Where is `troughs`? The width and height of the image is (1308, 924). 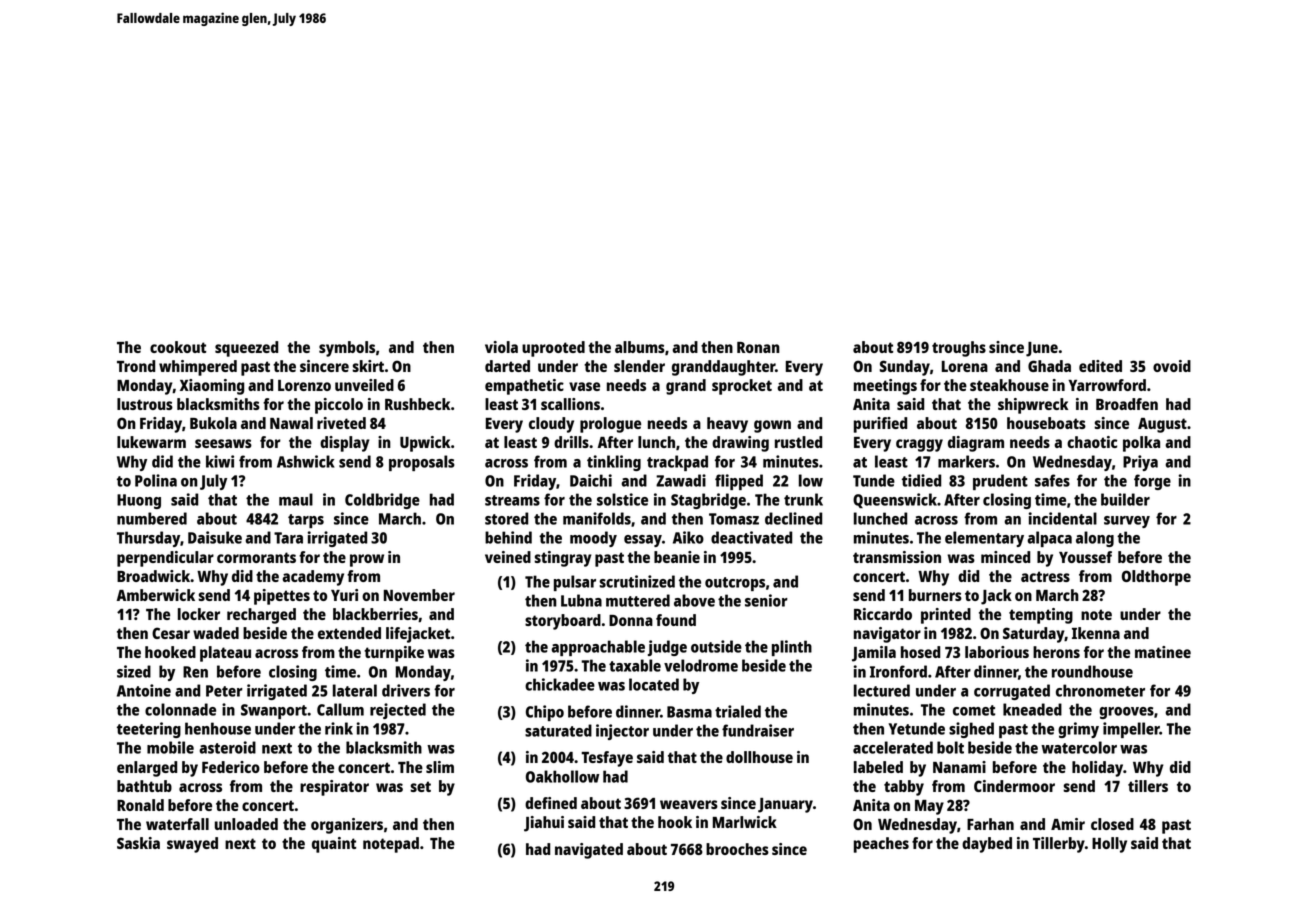 troughs is located at coordinates (959, 349).
